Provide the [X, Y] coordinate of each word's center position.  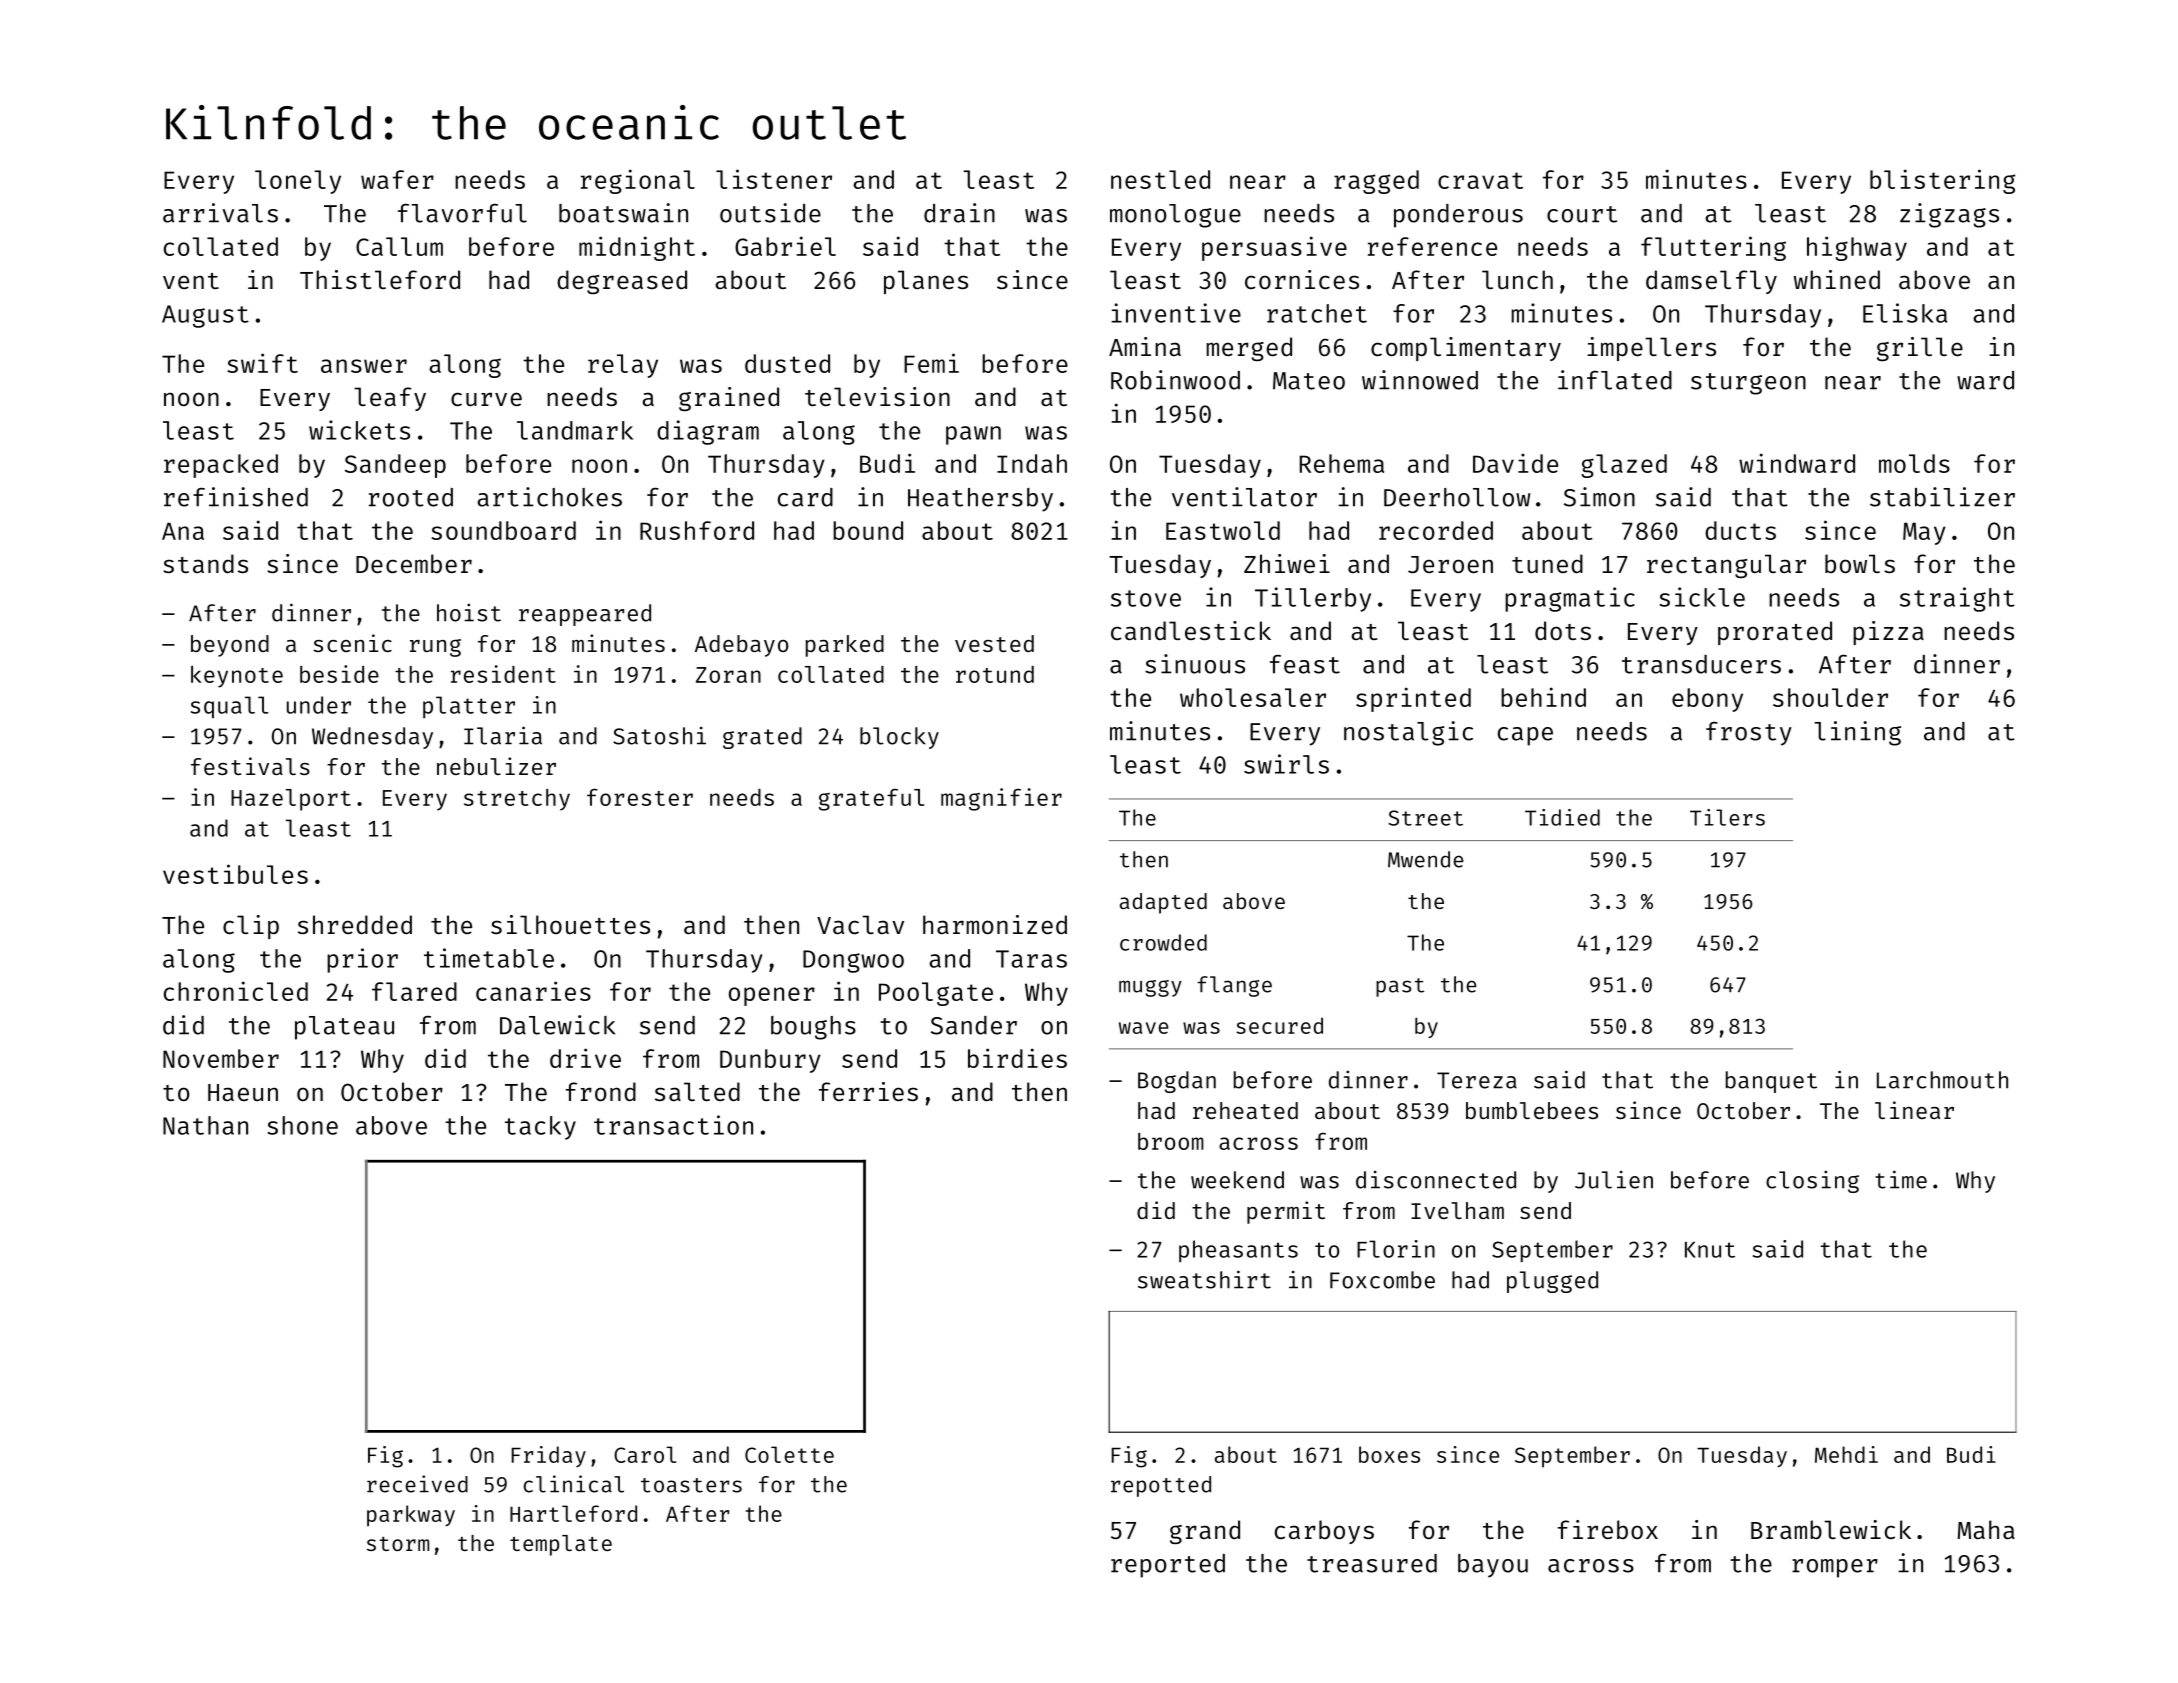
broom [1171, 1141]
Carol [645, 1454]
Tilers [1727, 817]
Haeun [243, 1092]
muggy [1150, 988]
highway [1857, 248]
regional [638, 181]
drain [959, 213]
